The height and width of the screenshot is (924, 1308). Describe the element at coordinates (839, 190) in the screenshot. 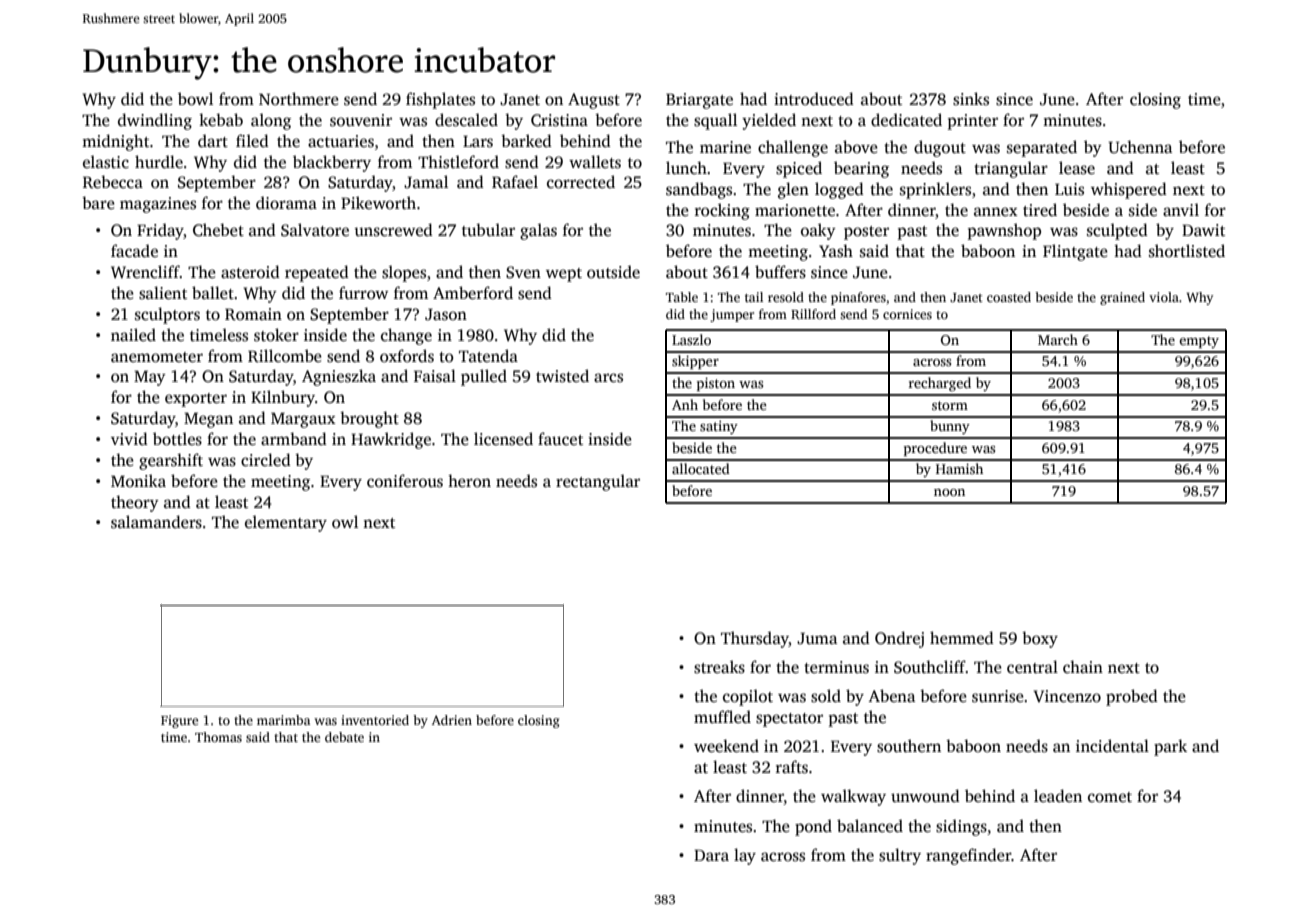

I see `logged` at that location.
